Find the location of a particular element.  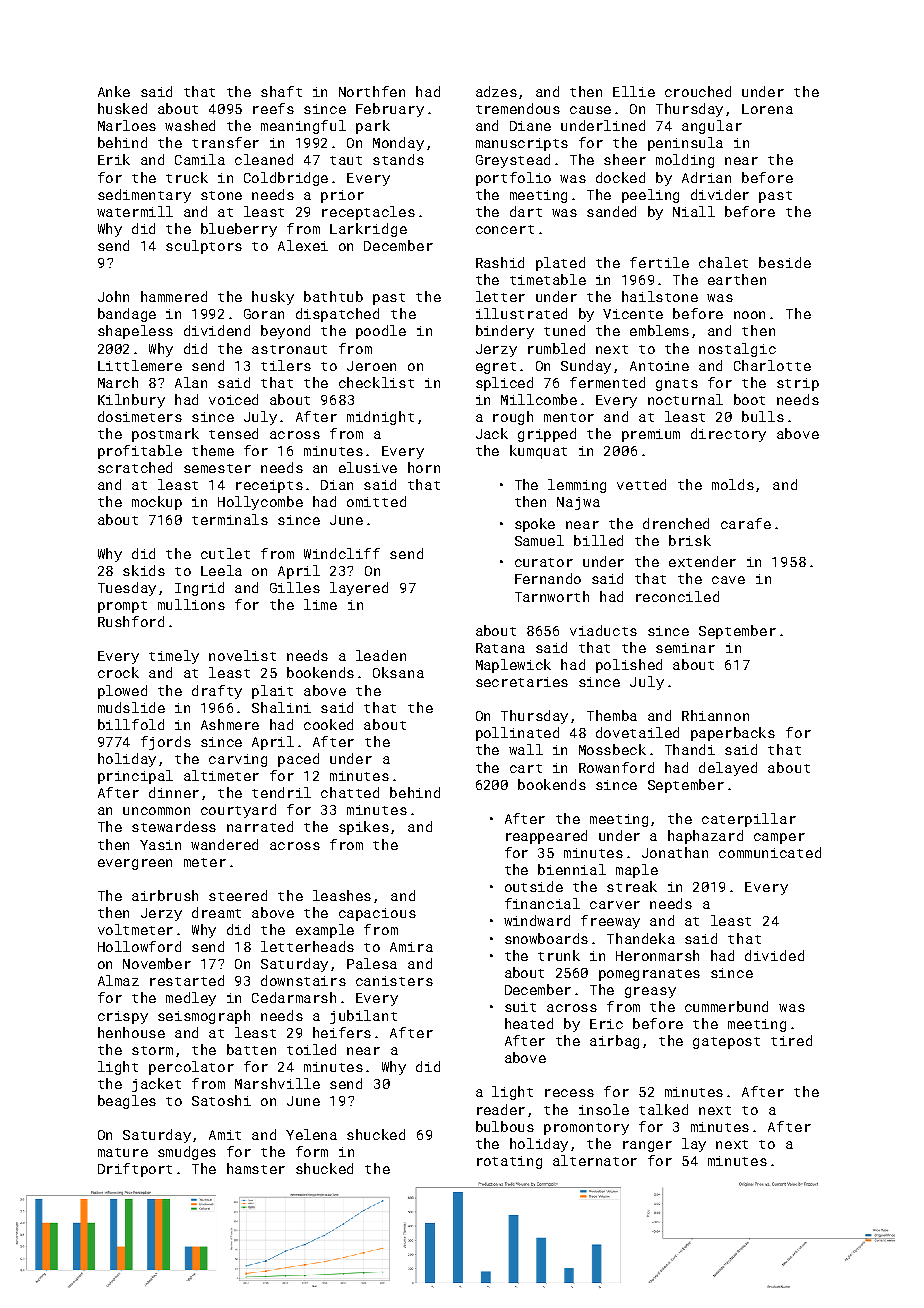

biennial is located at coordinates (572, 869).
